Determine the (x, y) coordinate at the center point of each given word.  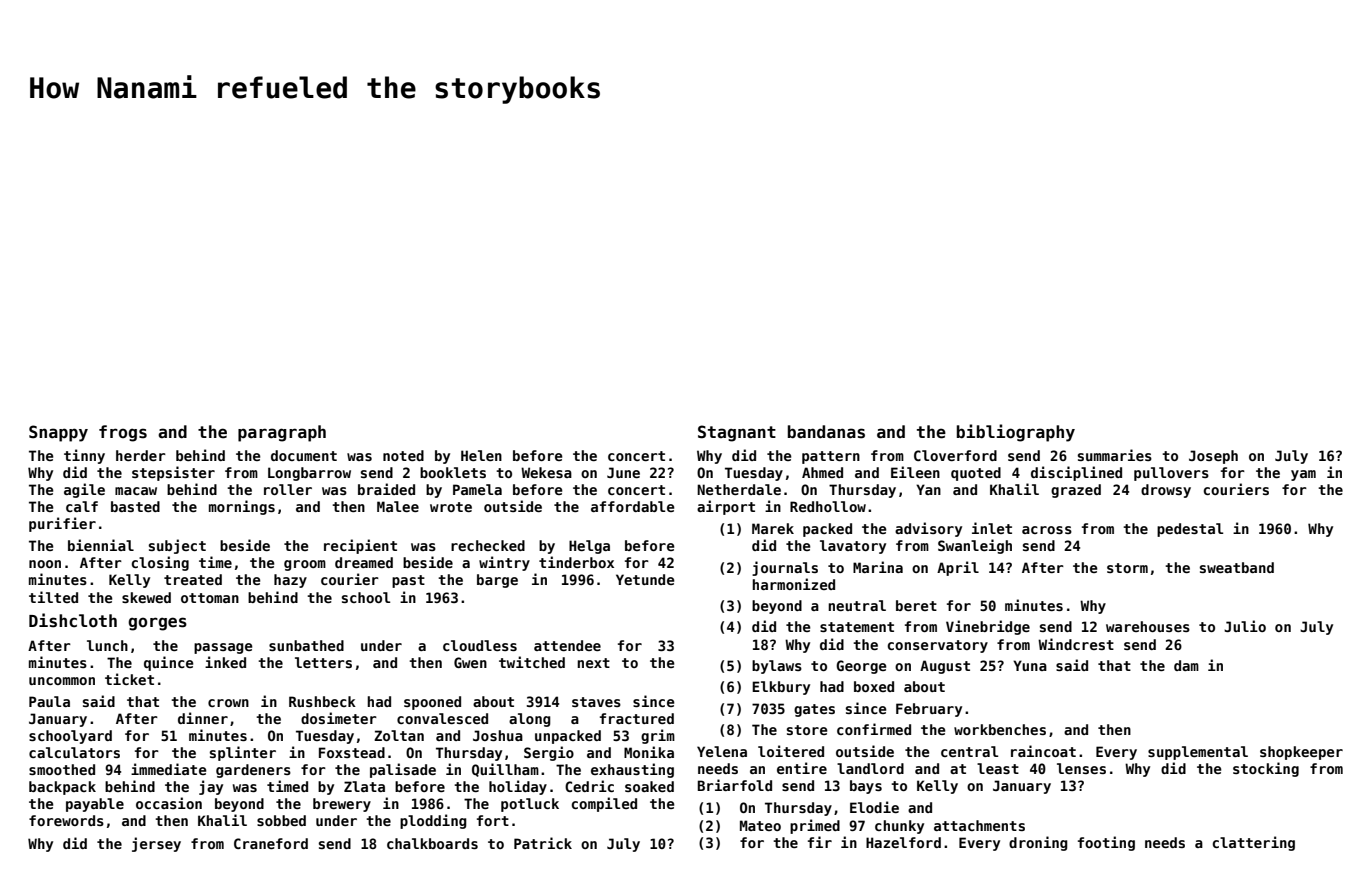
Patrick (543, 843)
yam (1303, 475)
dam (1186, 665)
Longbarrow (309, 474)
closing (160, 563)
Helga (589, 547)
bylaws (777, 667)
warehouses (1148, 626)
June (623, 472)
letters (323, 662)
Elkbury (781, 688)
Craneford (271, 843)
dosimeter (339, 718)
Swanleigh (975, 546)
